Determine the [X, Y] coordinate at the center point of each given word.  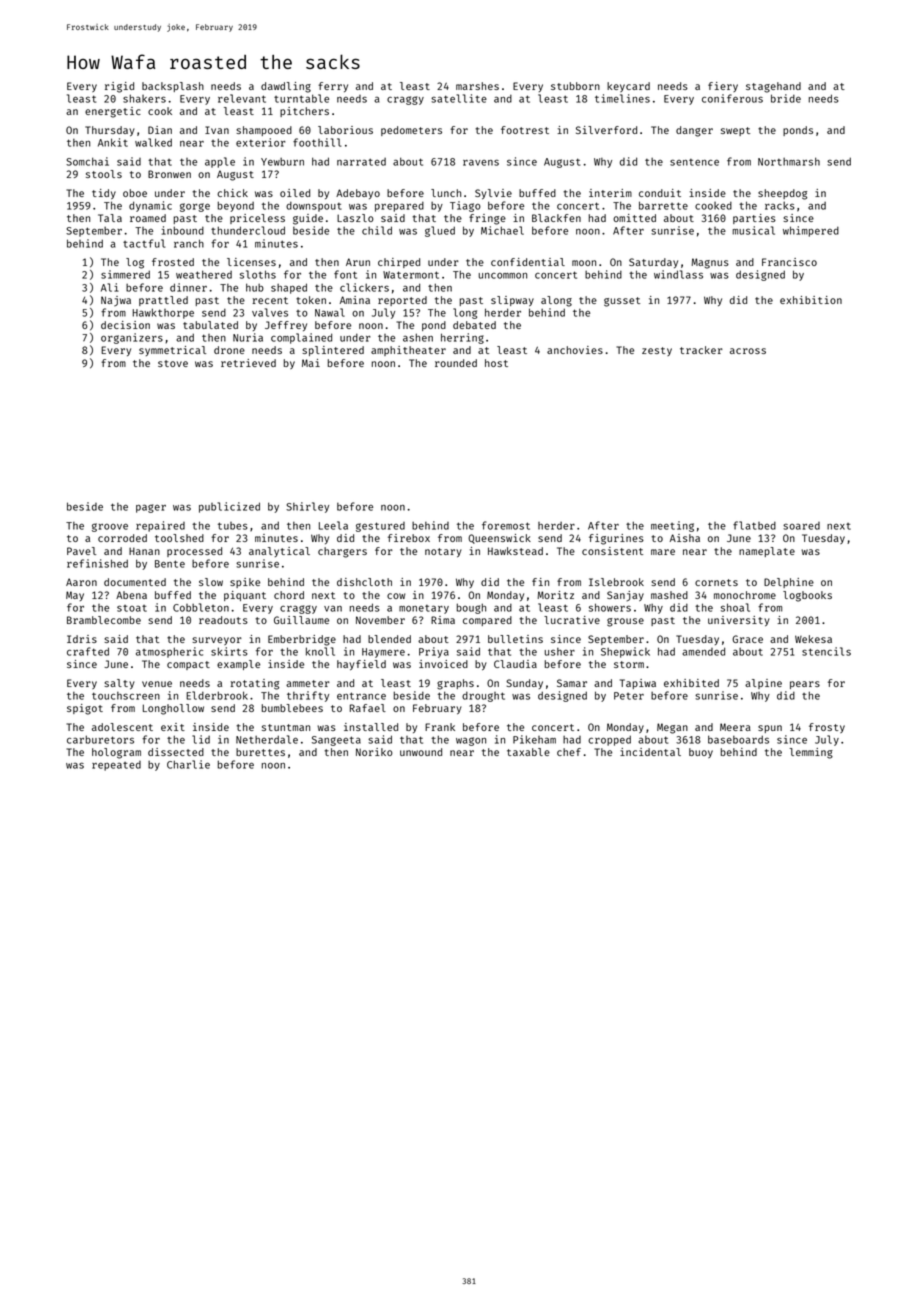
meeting [672, 526]
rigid [119, 87]
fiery [723, 87]
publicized [229, 507]
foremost [506, 525]
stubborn [575, 86]
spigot [85, 709]
